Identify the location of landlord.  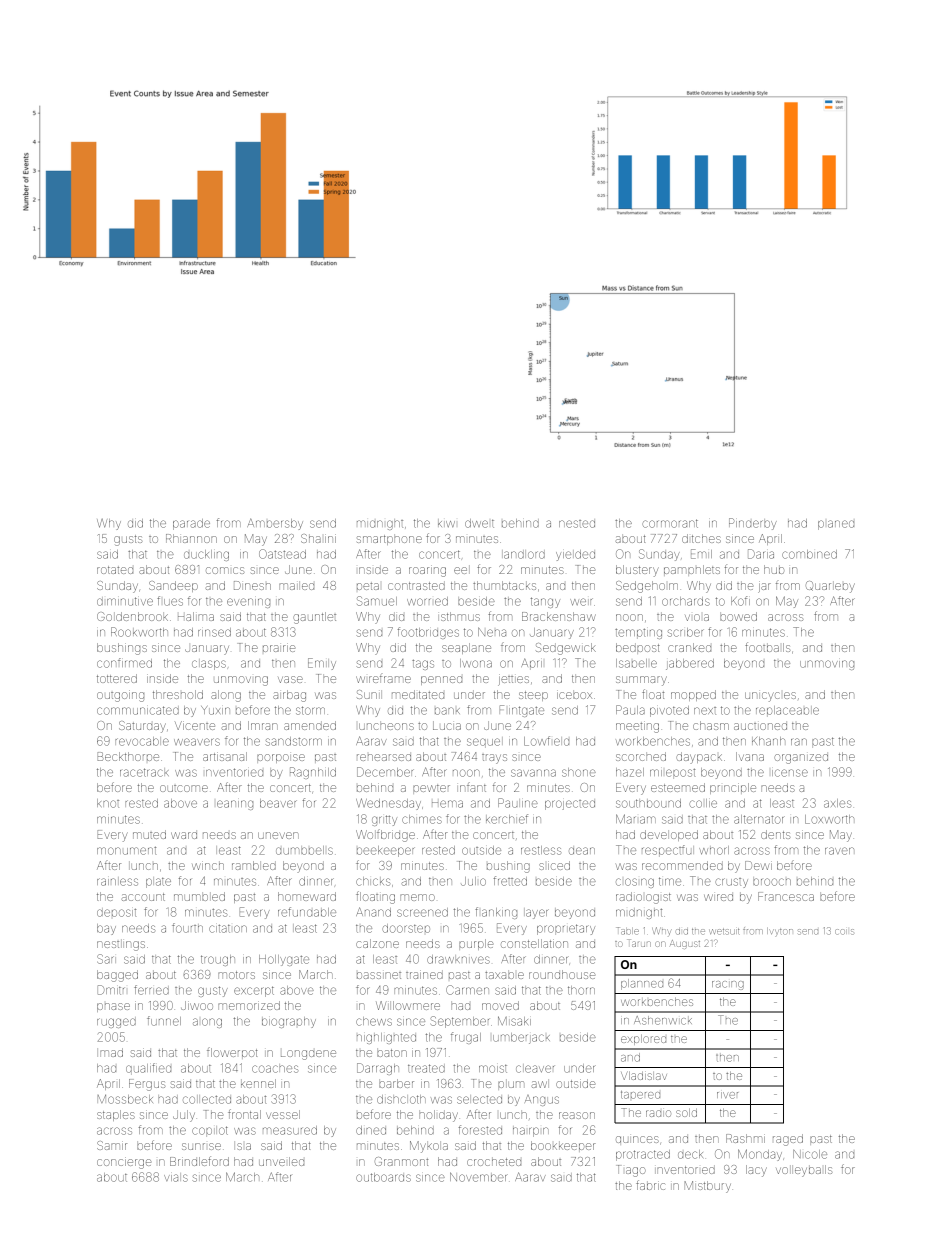
(524, 555).
